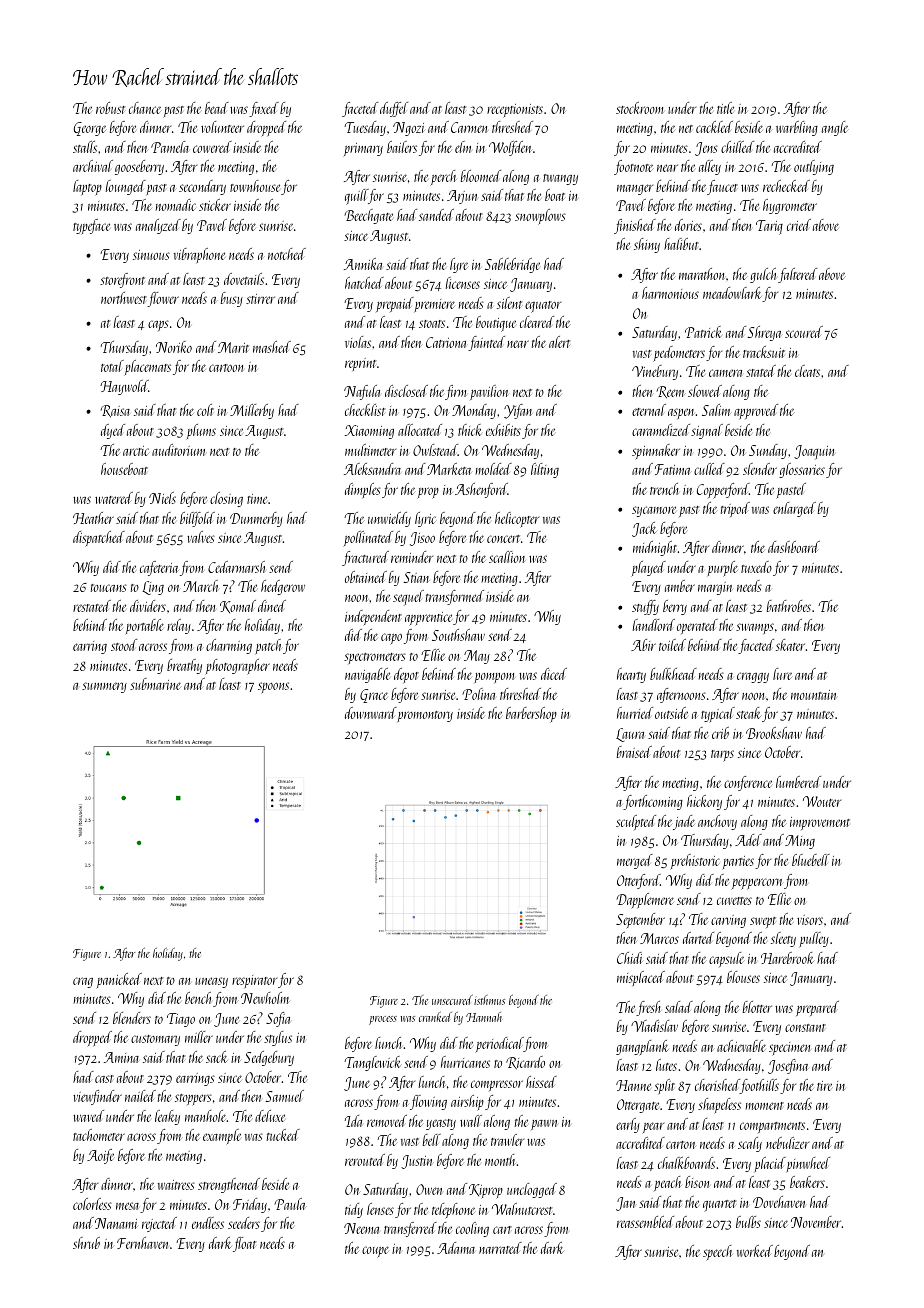  I want to click on receptionists, so click(515, 111).
